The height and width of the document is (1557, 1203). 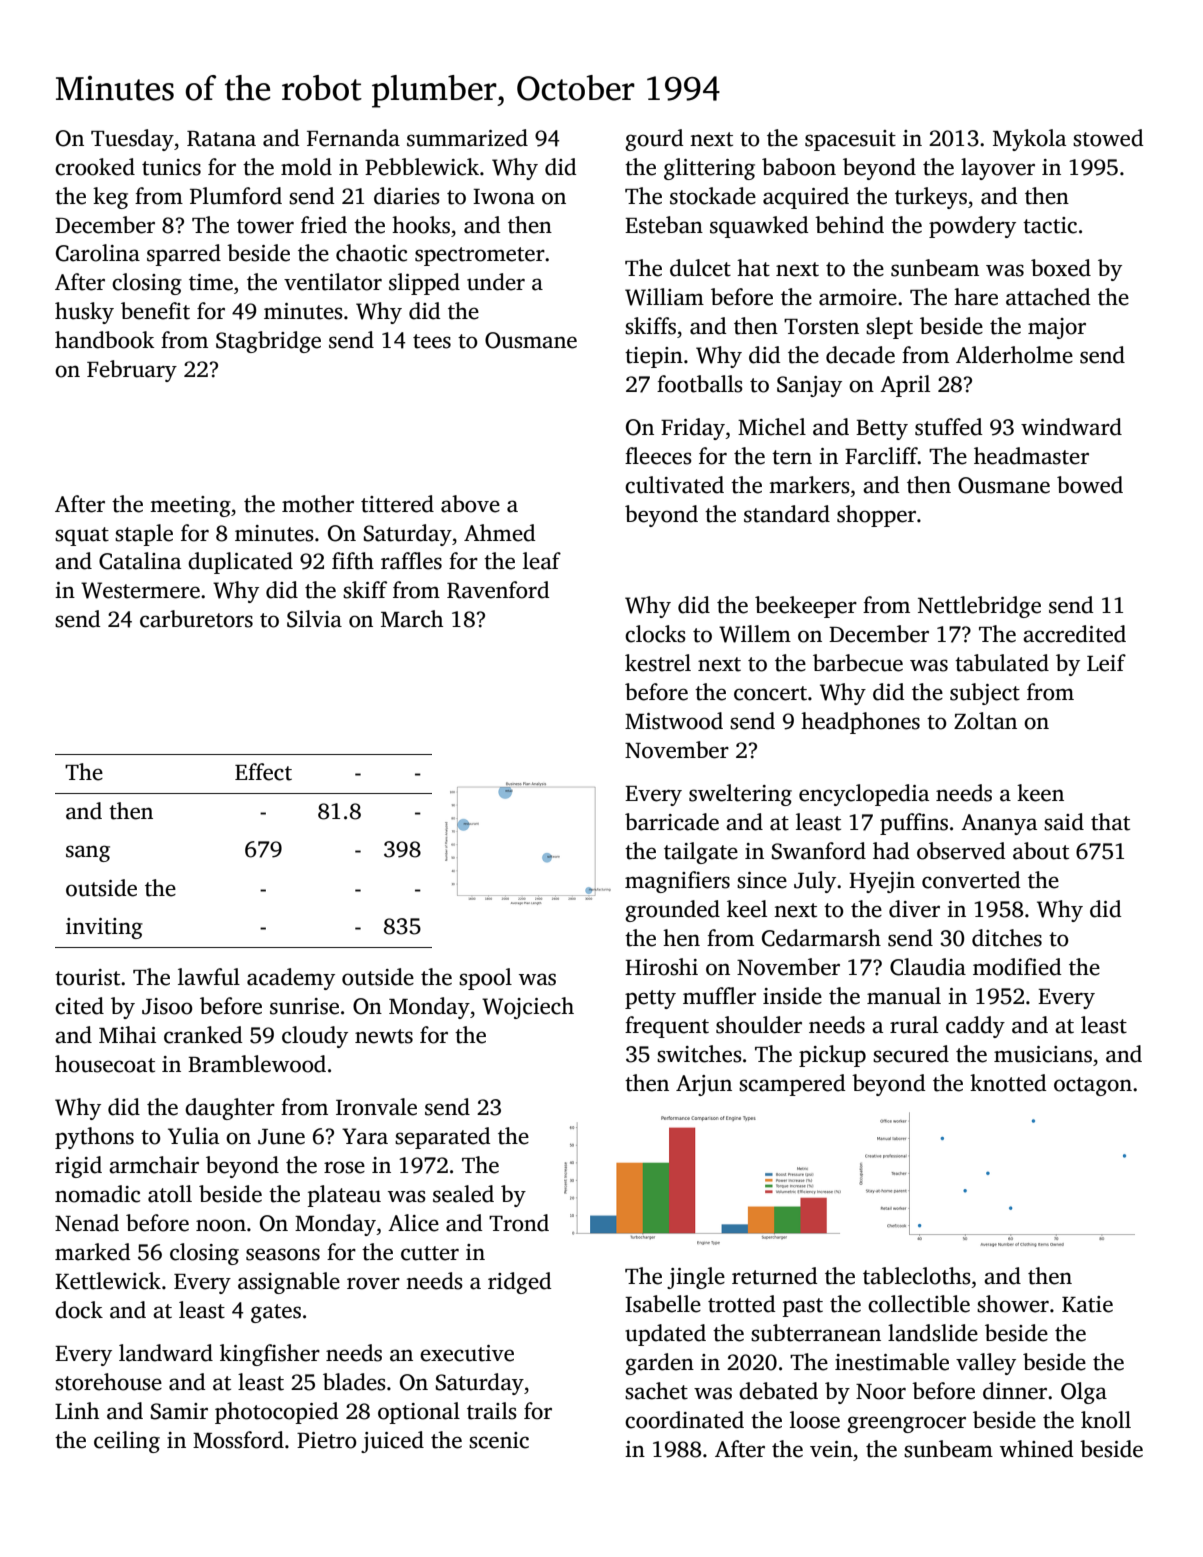 I want to click on Stagbridge, so click(x=268, y=342).
